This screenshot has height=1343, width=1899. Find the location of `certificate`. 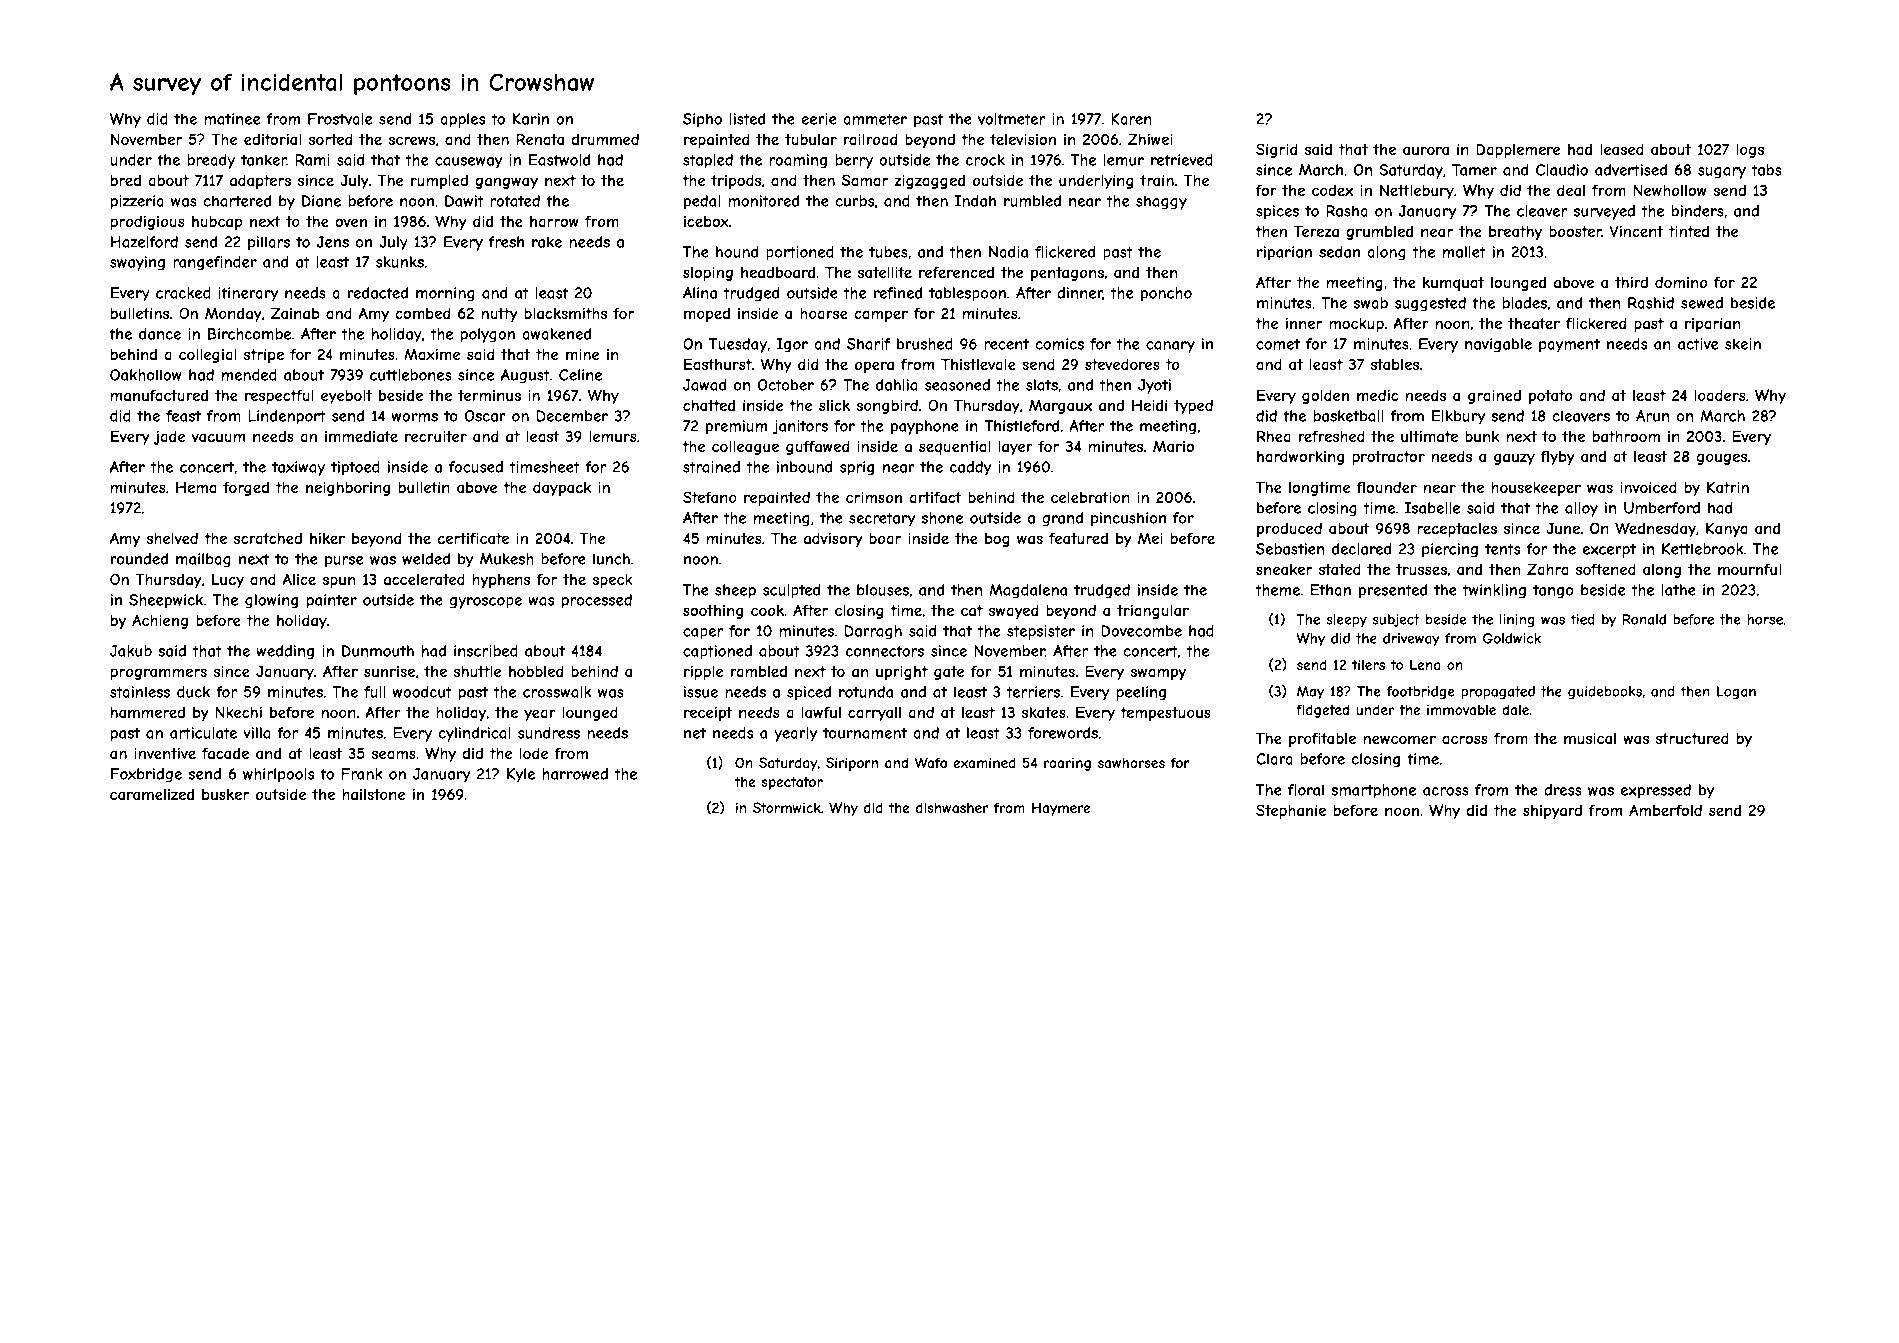

certificate is located at coordinates (473, 538).
